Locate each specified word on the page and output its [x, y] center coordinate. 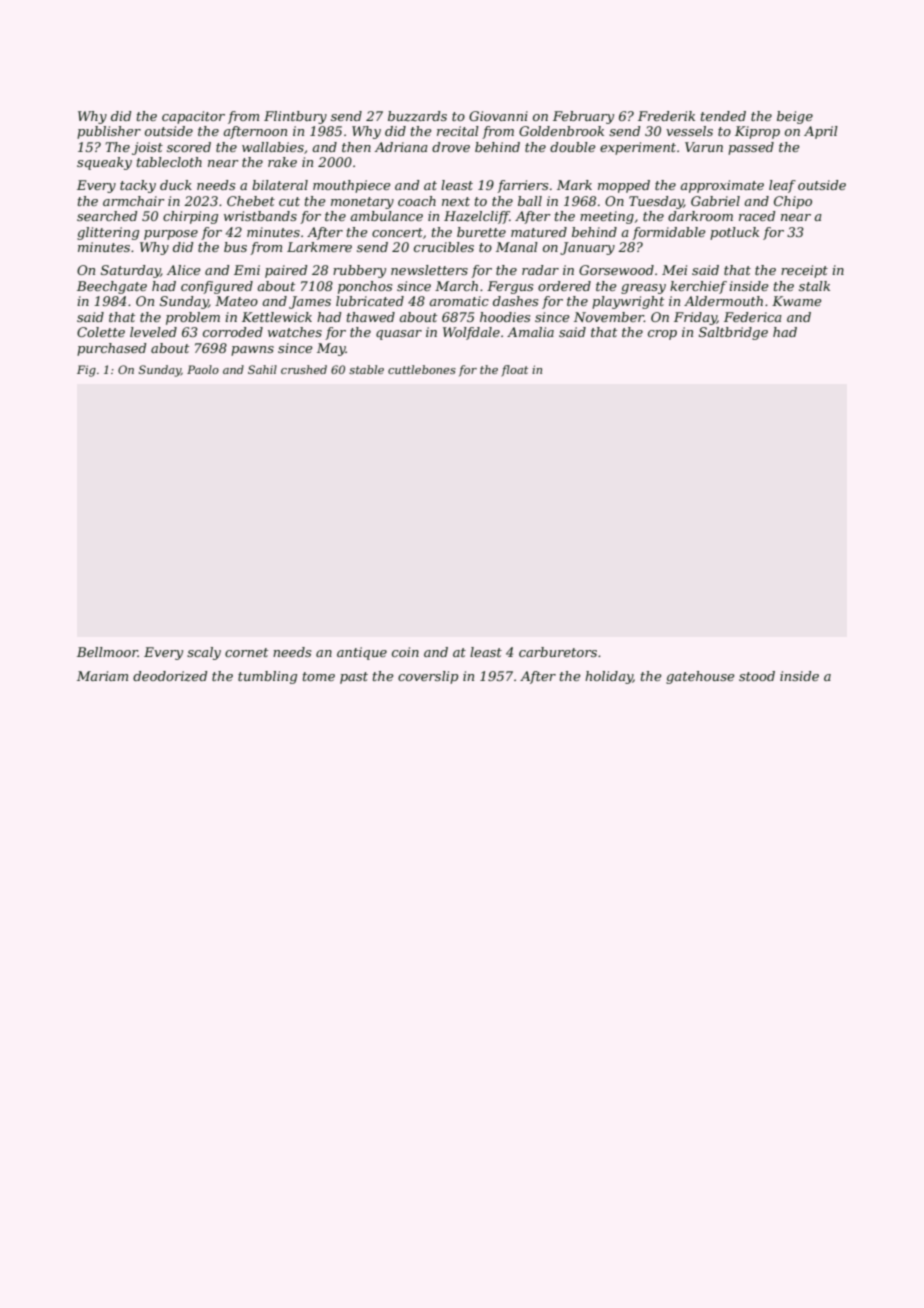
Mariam [102, 676]
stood [757, 676]
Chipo [793, 202]
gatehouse [700, 677]
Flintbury [295, 117]
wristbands [260, 216]
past [354, 678]
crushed [304, 369]
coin [405, 652]
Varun [704, 147]
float [514, 371]
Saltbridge [733, 333]
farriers [522, 186]
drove [451, 147]
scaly [204, 653]
